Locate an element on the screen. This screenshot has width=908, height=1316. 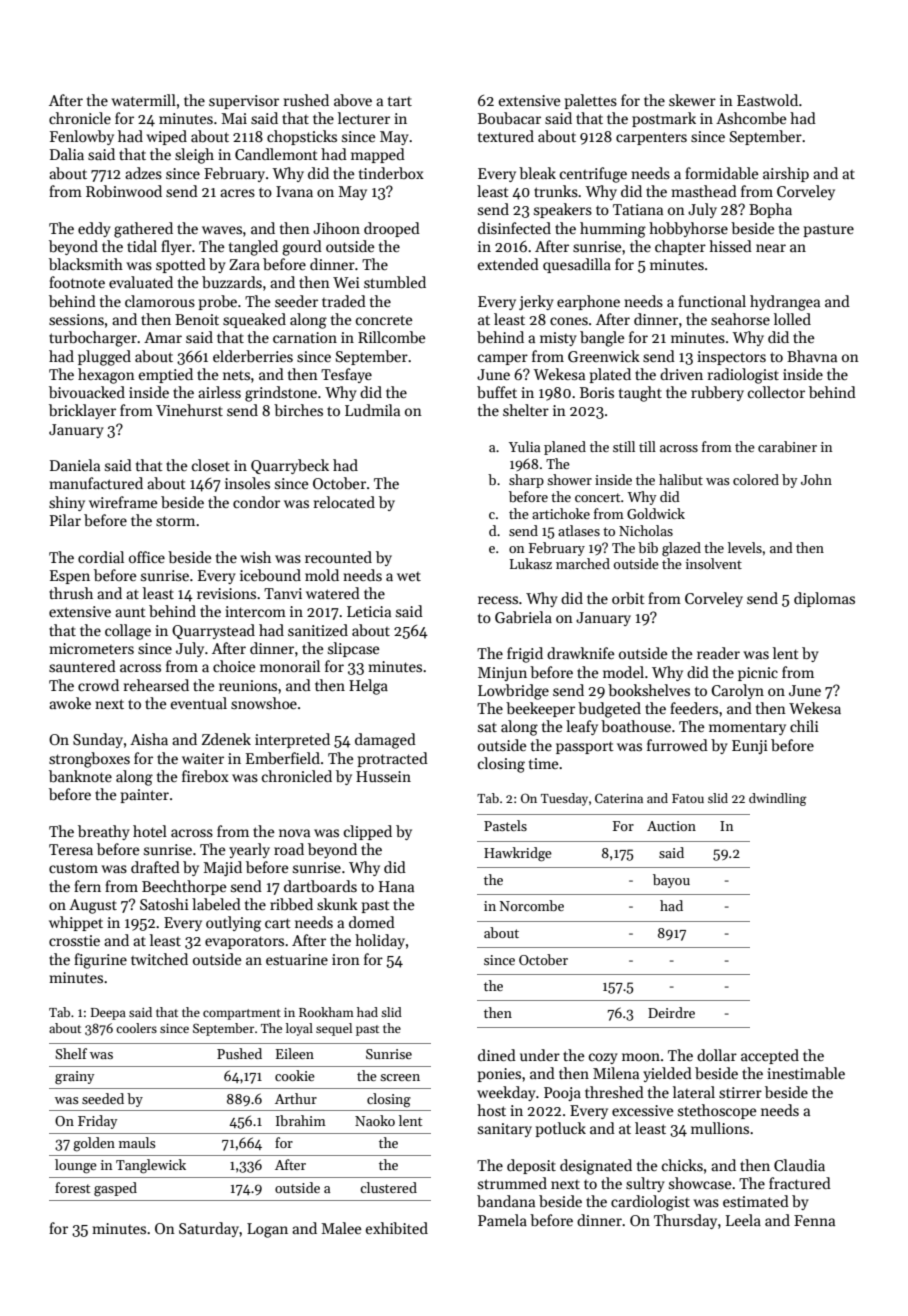
eddy is located at coordinates (94, 229).
